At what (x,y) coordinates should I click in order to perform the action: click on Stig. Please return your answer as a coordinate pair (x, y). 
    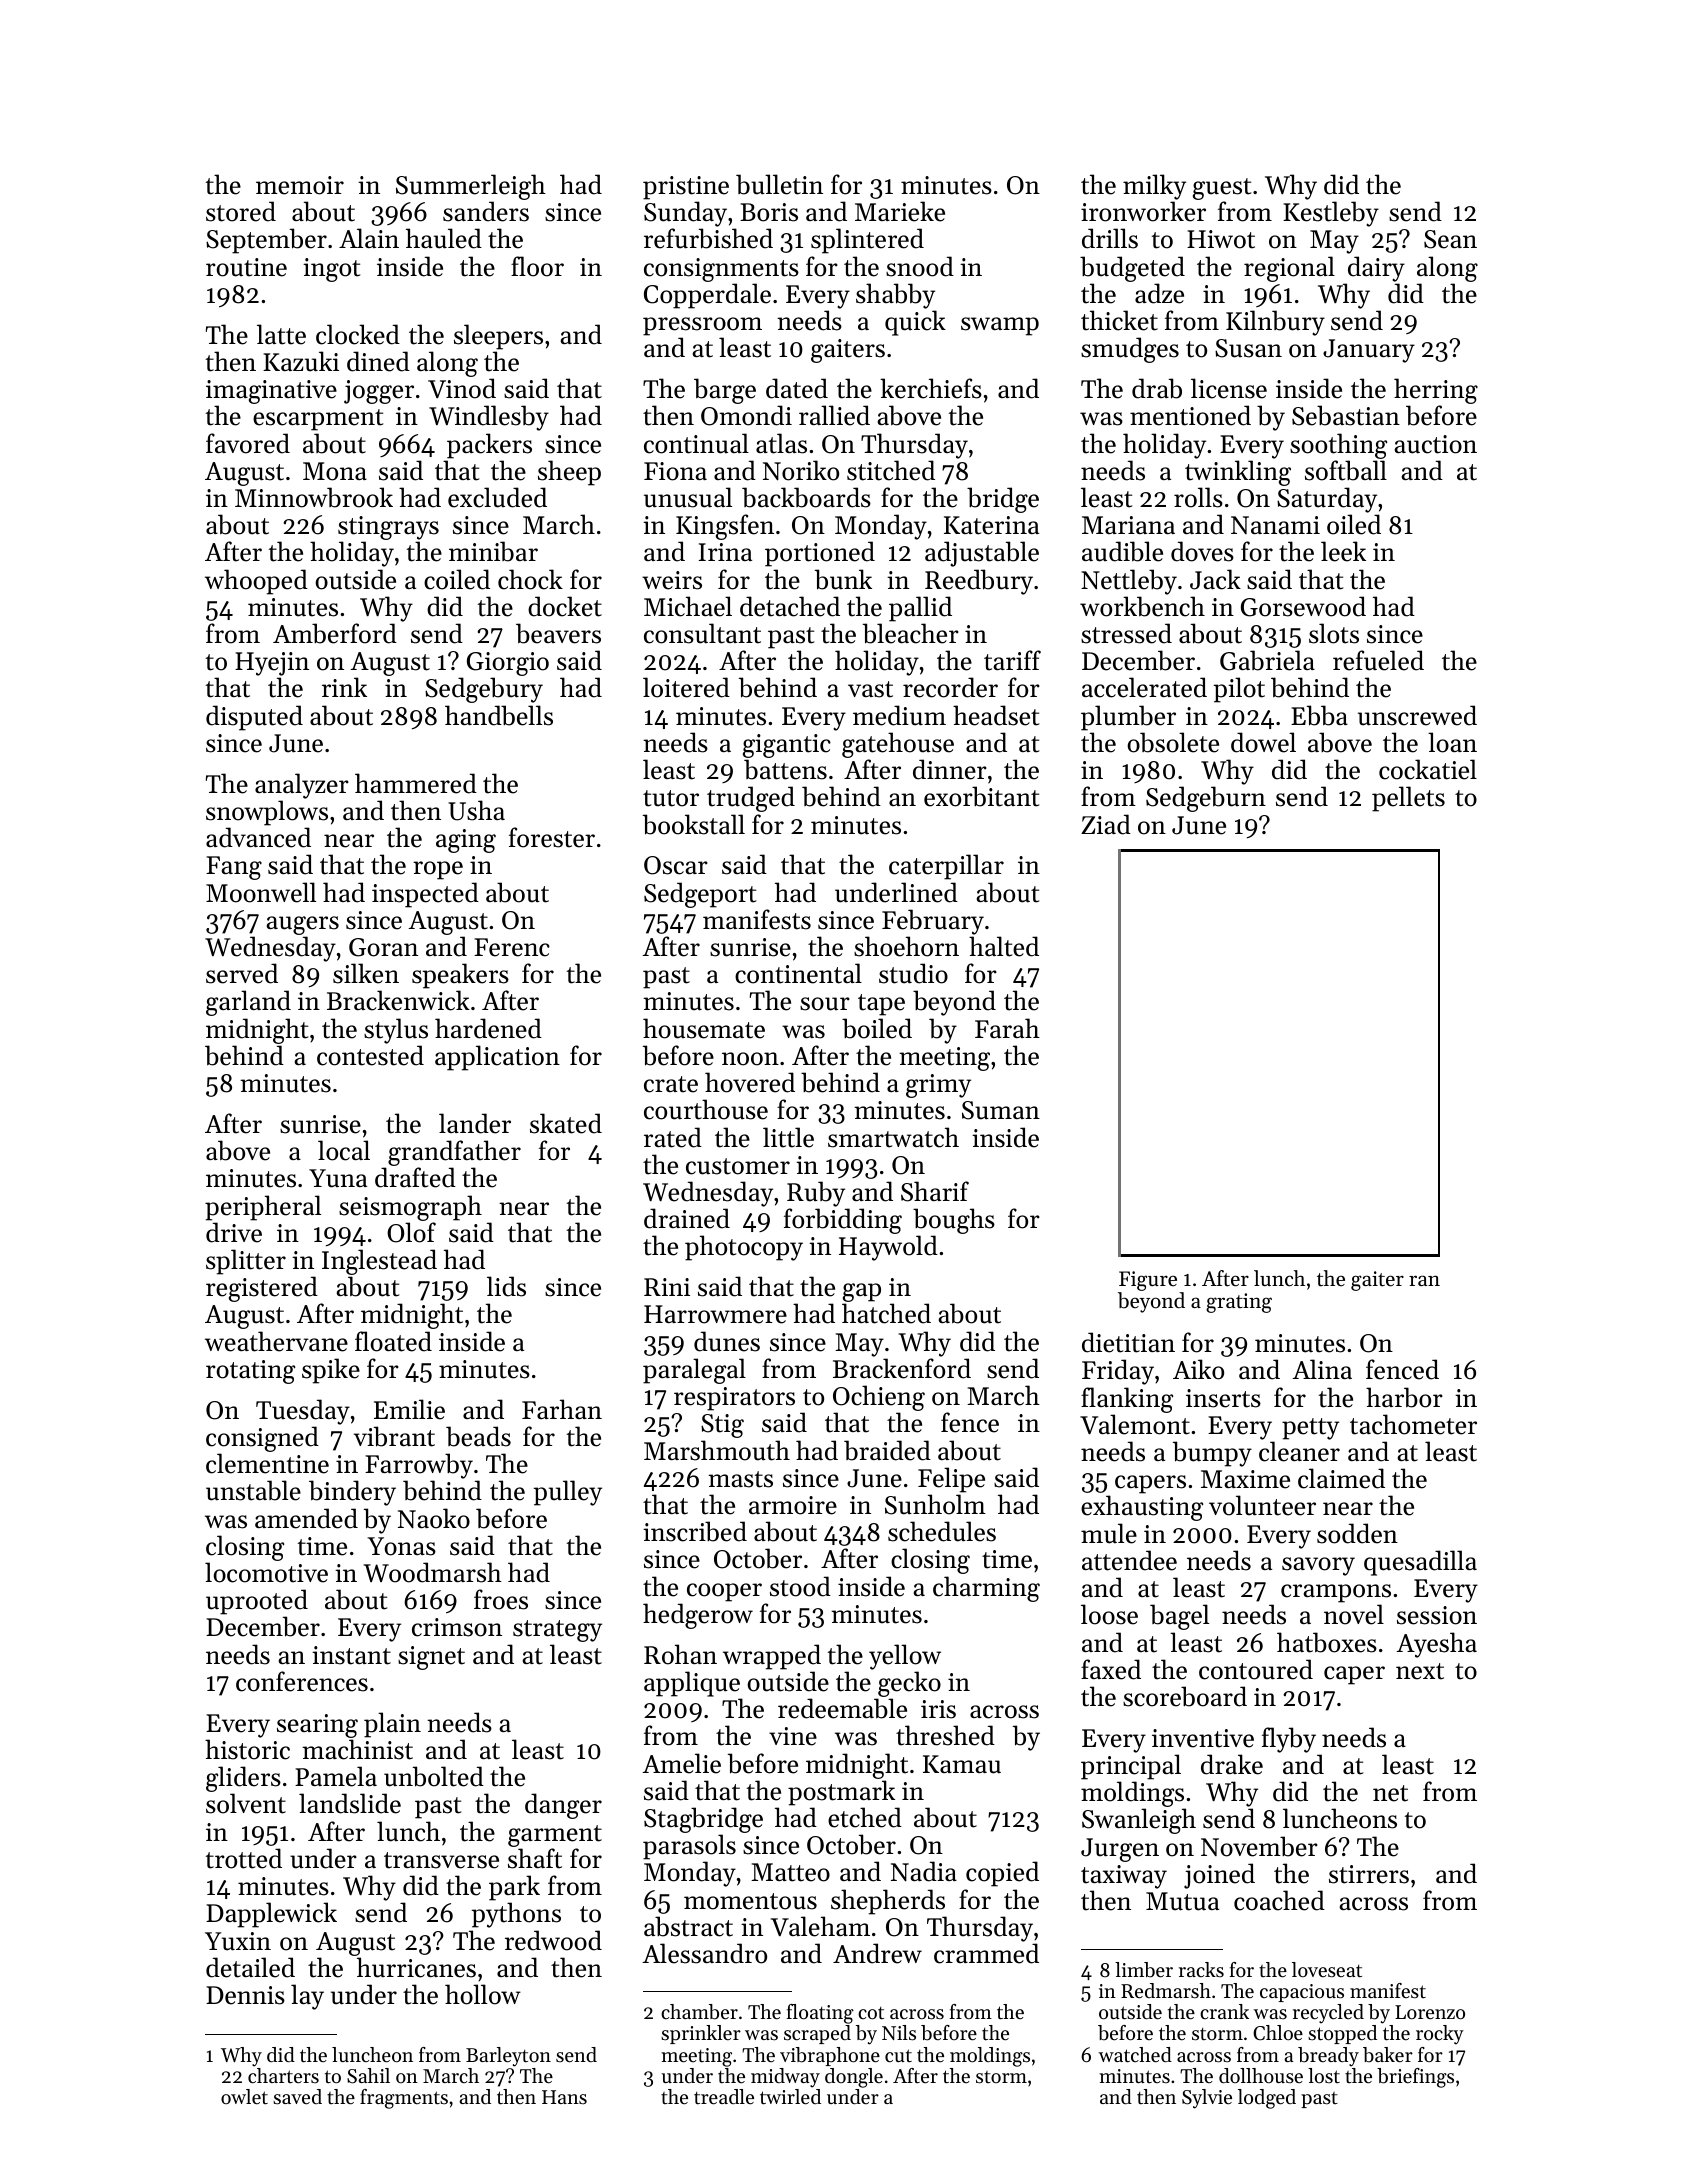
    Looking at the image, I should click on (722, 1426).
